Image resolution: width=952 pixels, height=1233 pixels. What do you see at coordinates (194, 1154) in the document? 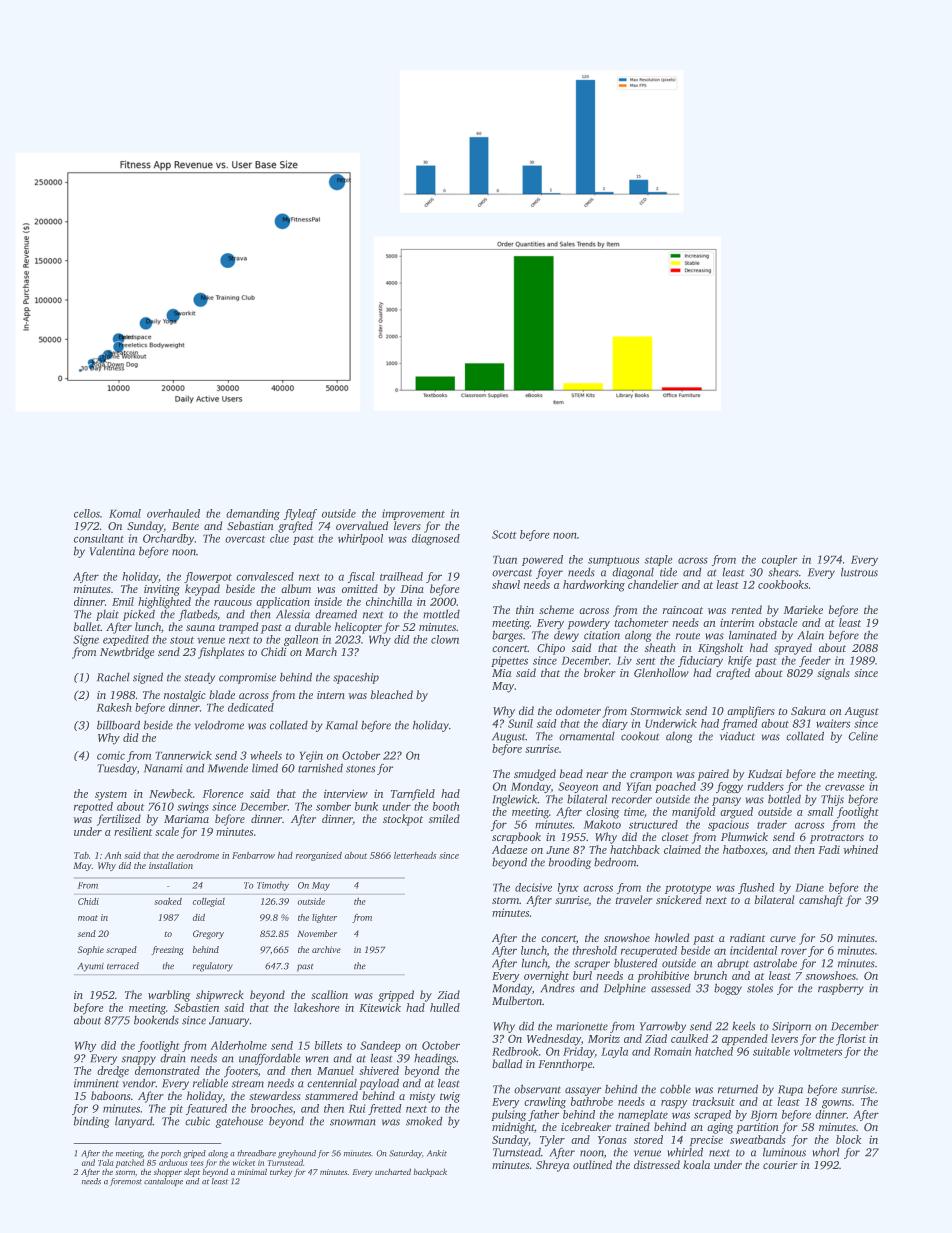
I see `griped` at bounding box center [194, 1154].
